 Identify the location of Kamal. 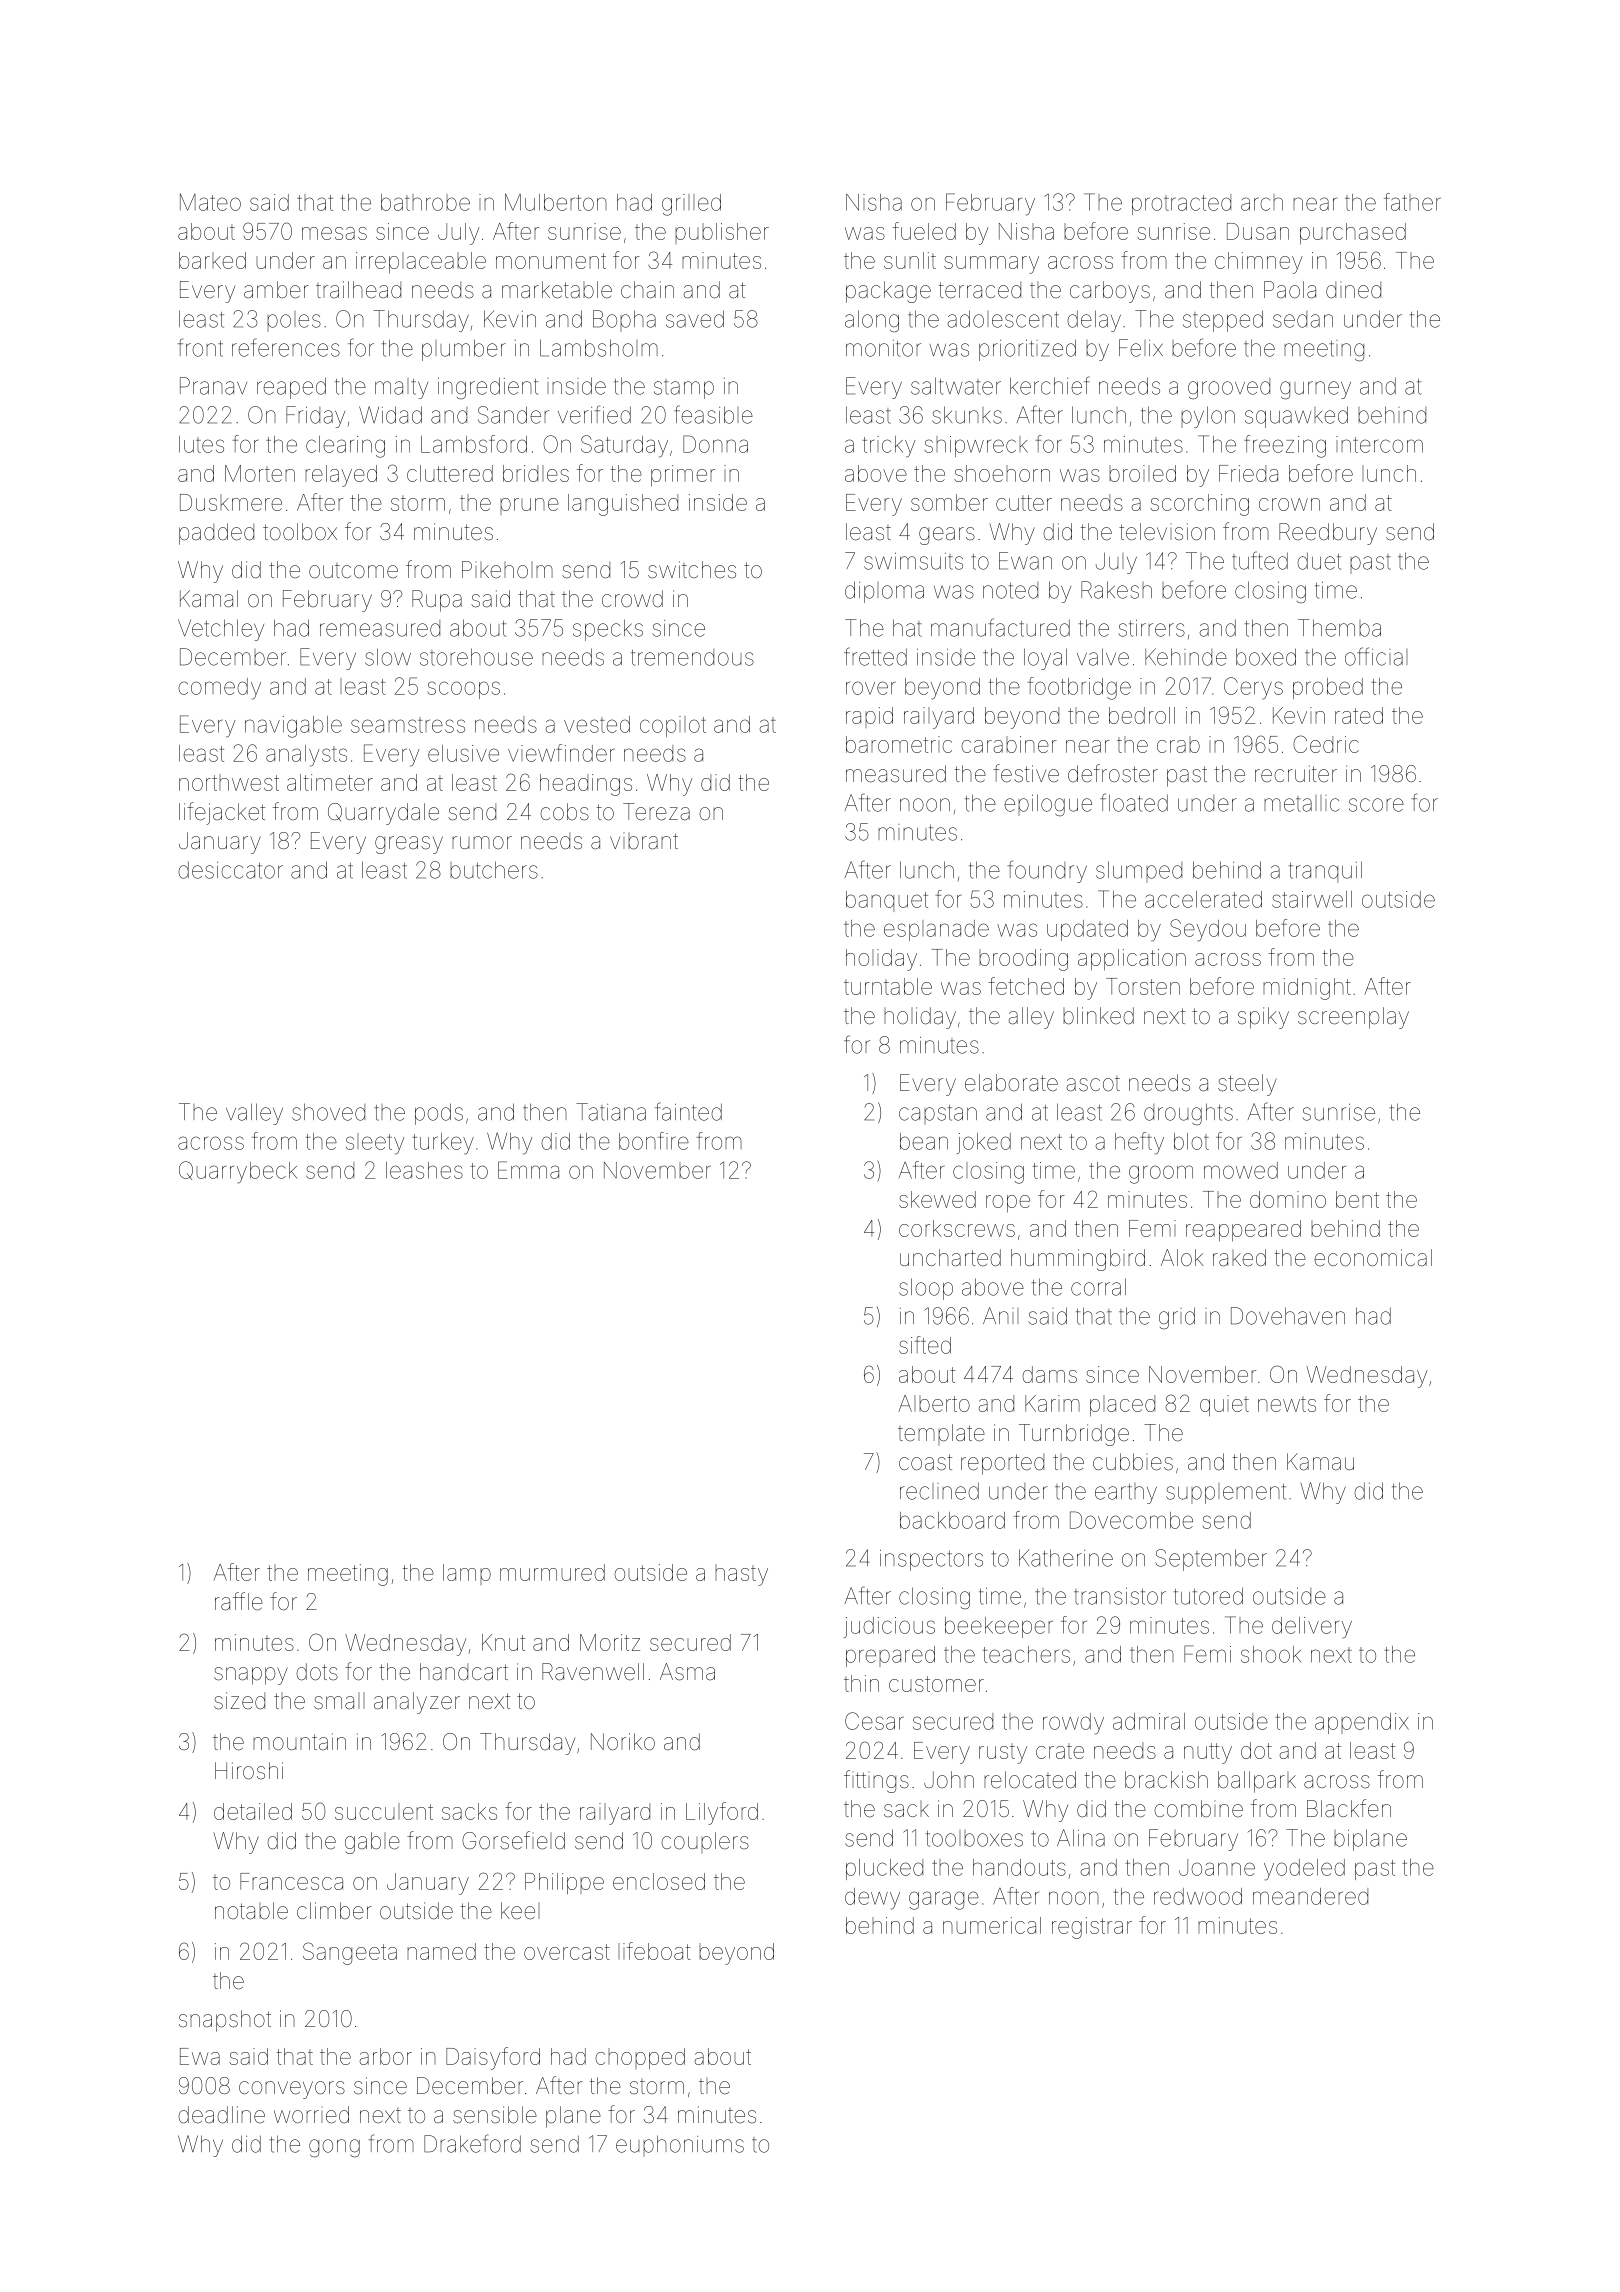
(209, 599).
